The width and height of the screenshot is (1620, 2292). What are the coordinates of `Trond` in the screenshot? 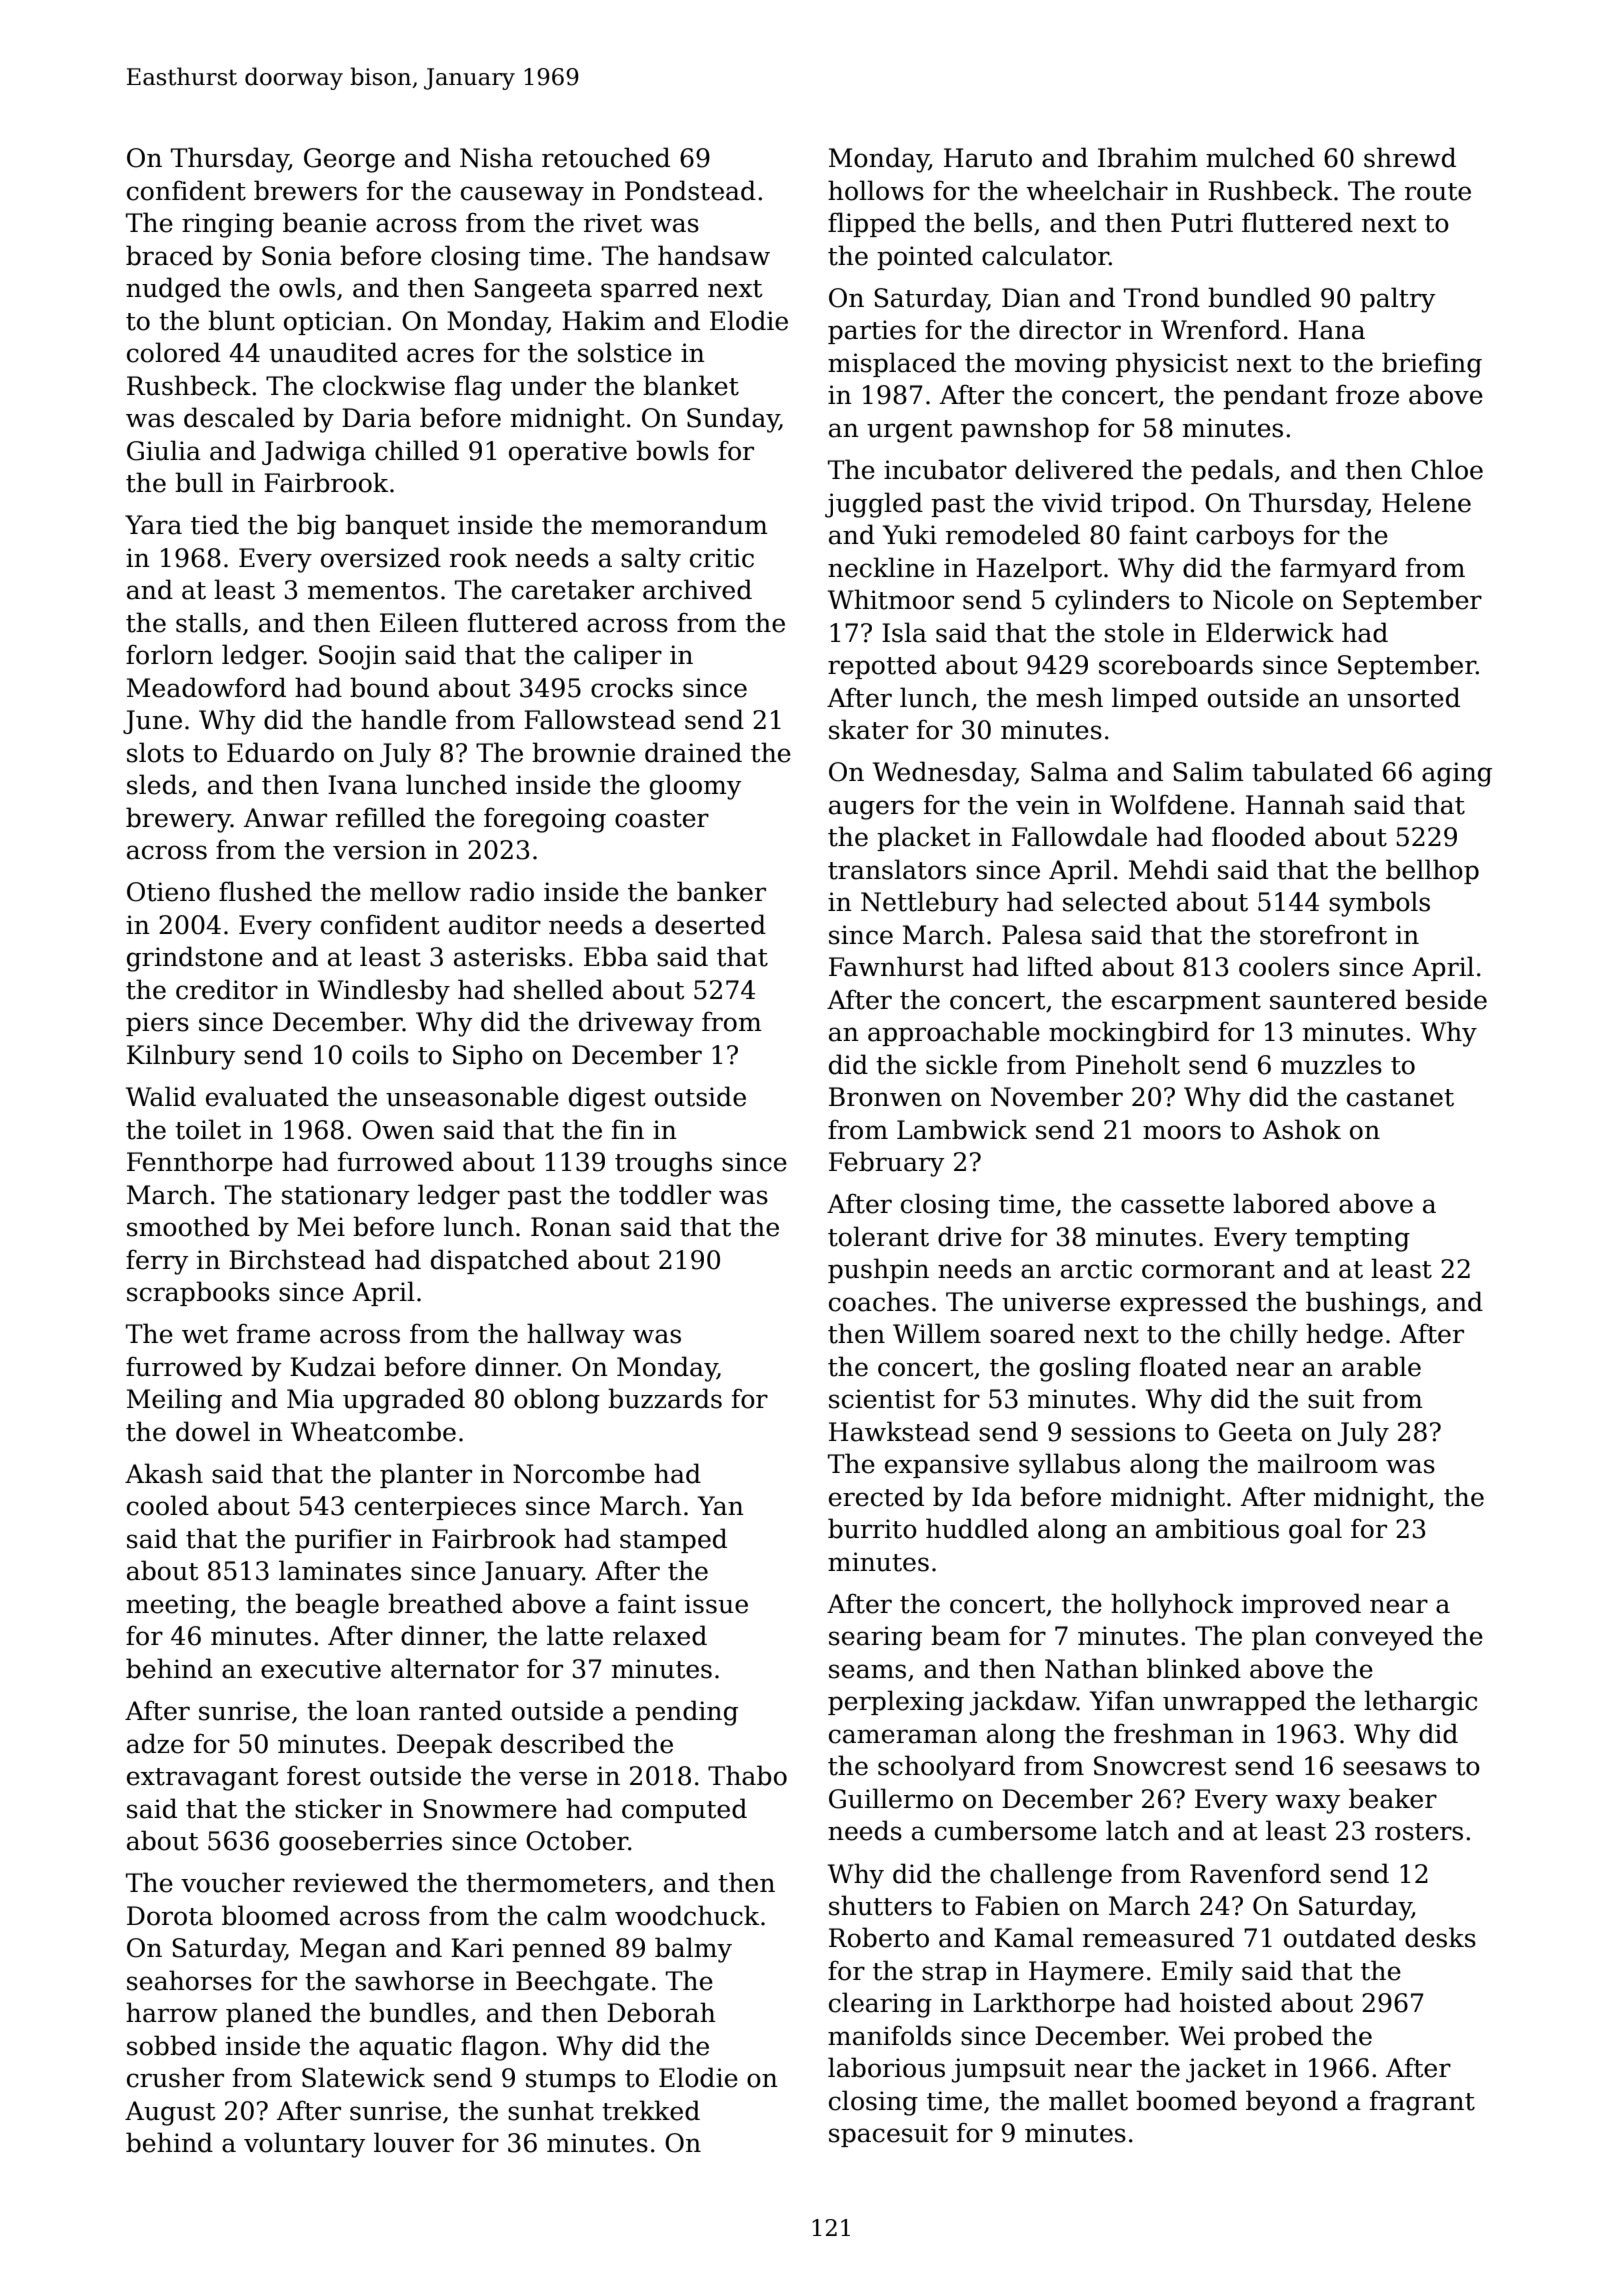 It's located at (1162, 297).
